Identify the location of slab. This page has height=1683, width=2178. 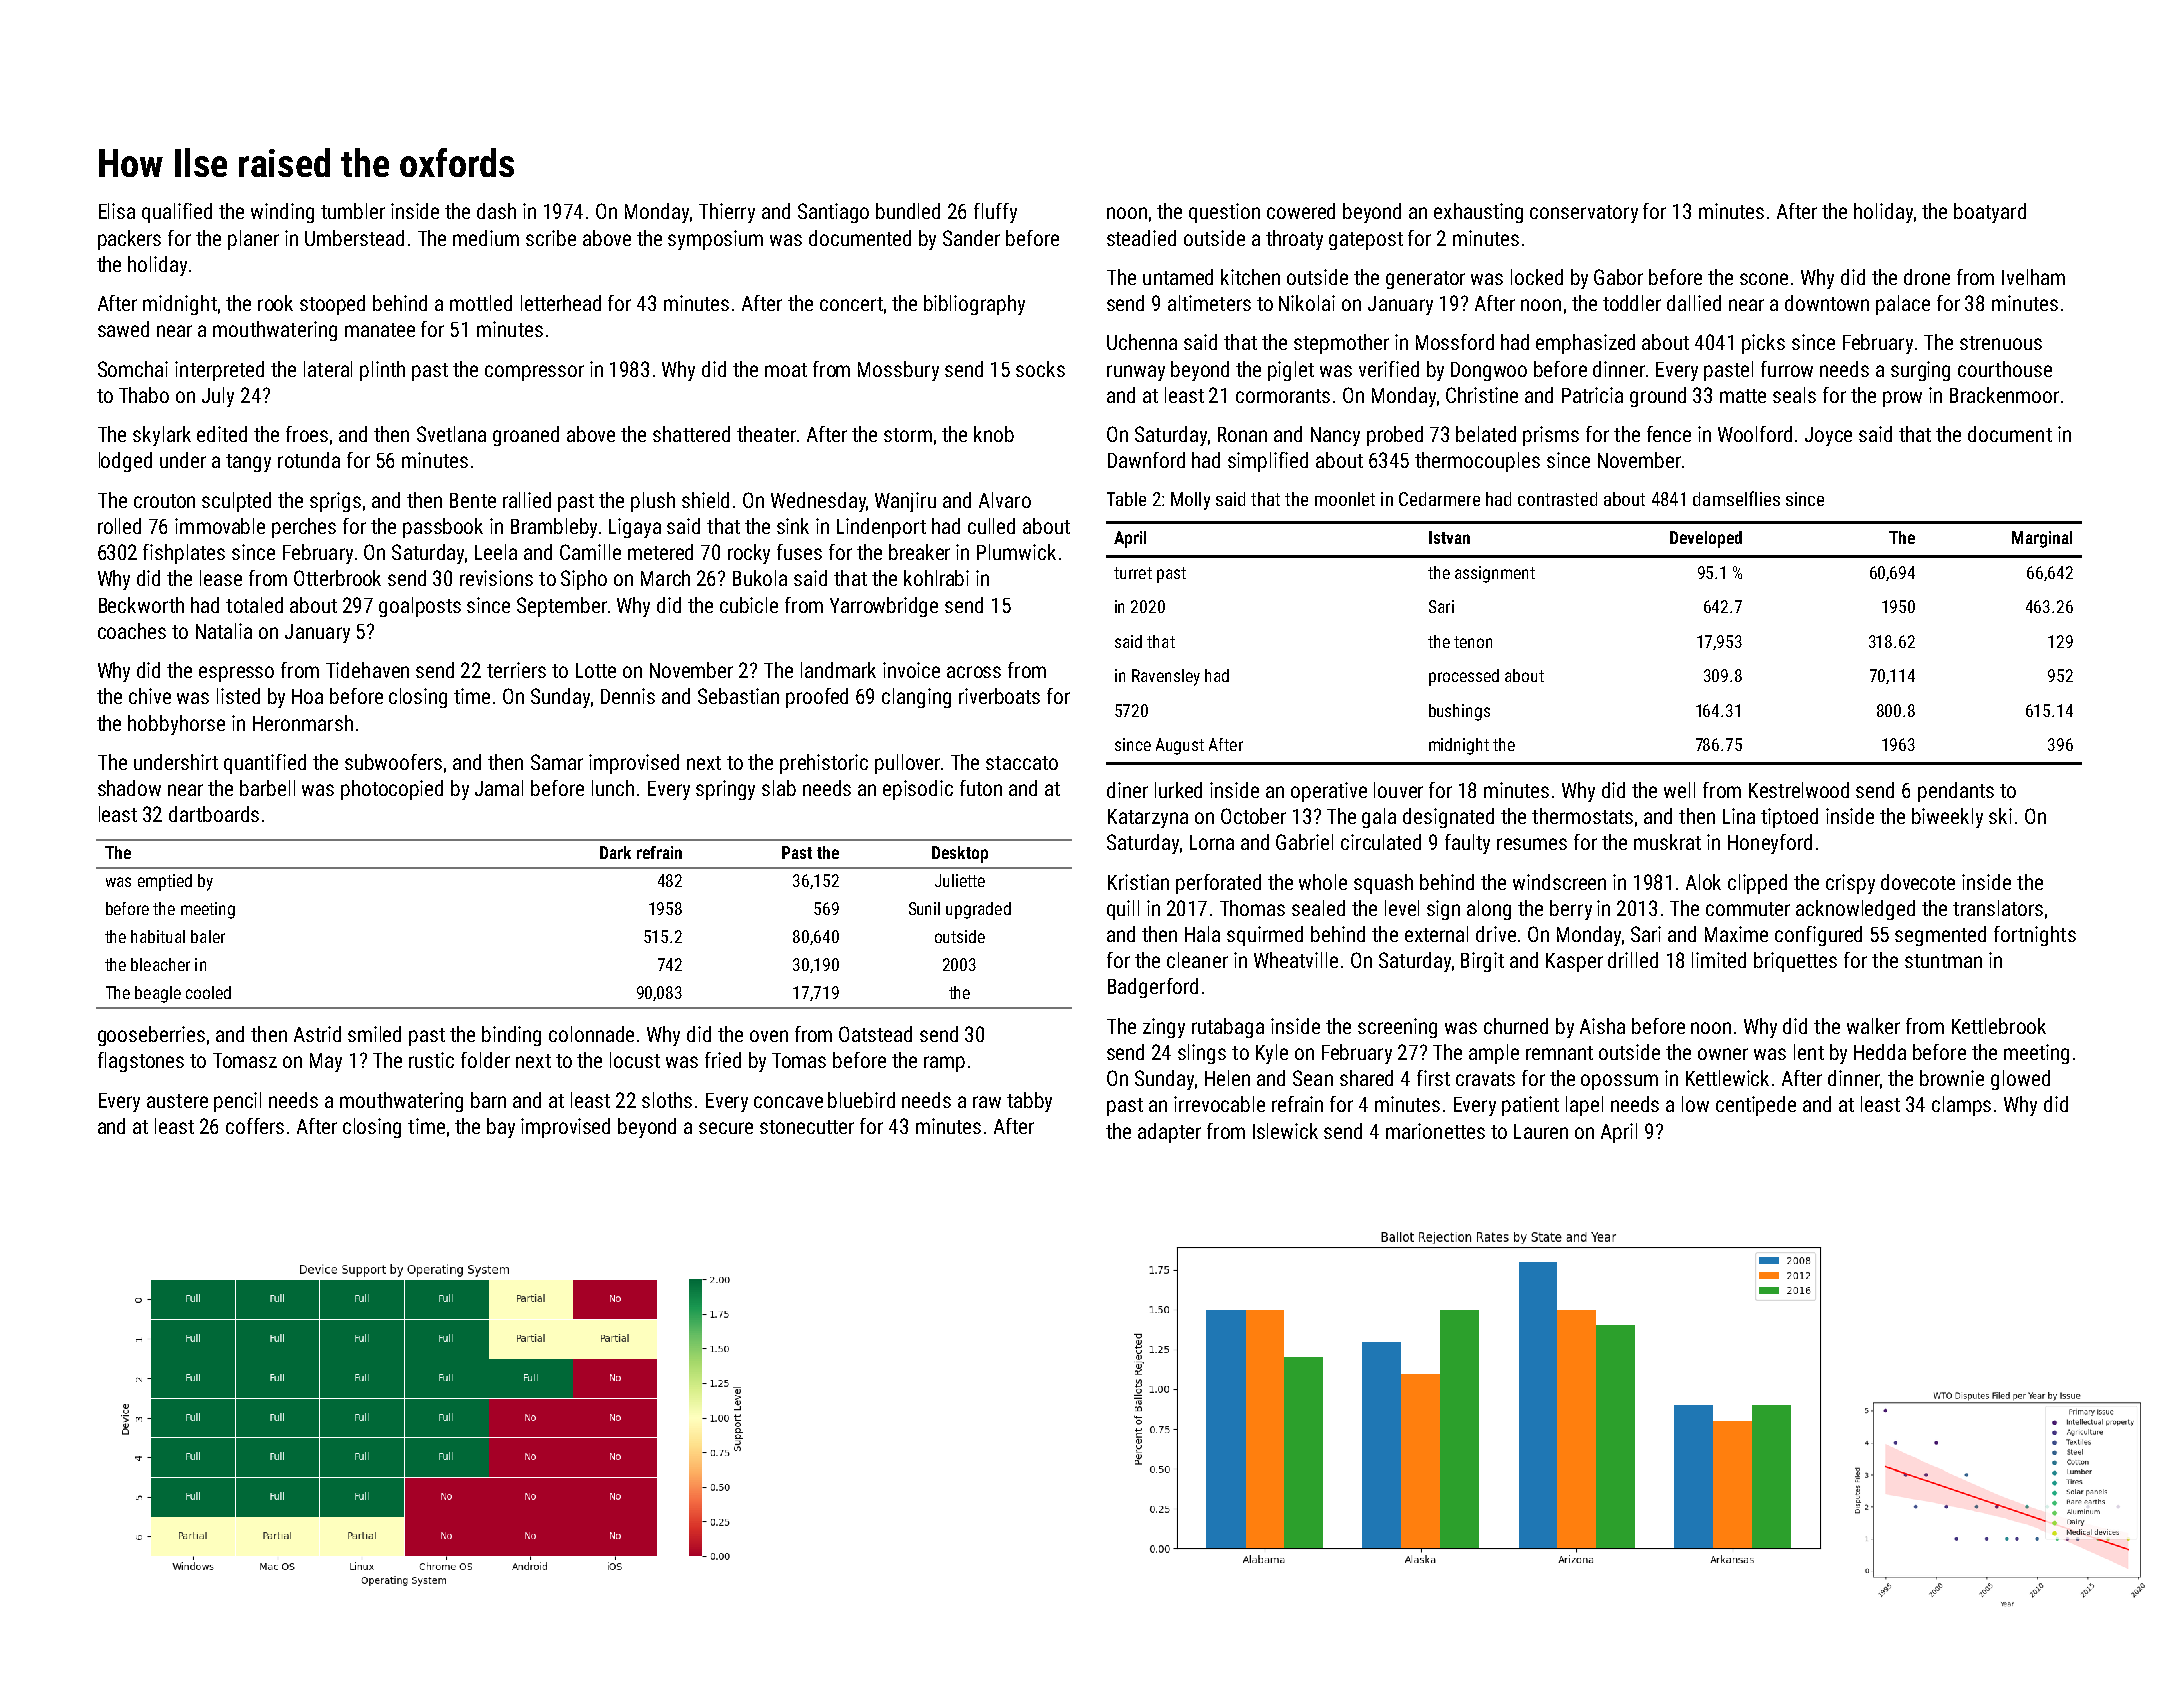
(779, 788).
